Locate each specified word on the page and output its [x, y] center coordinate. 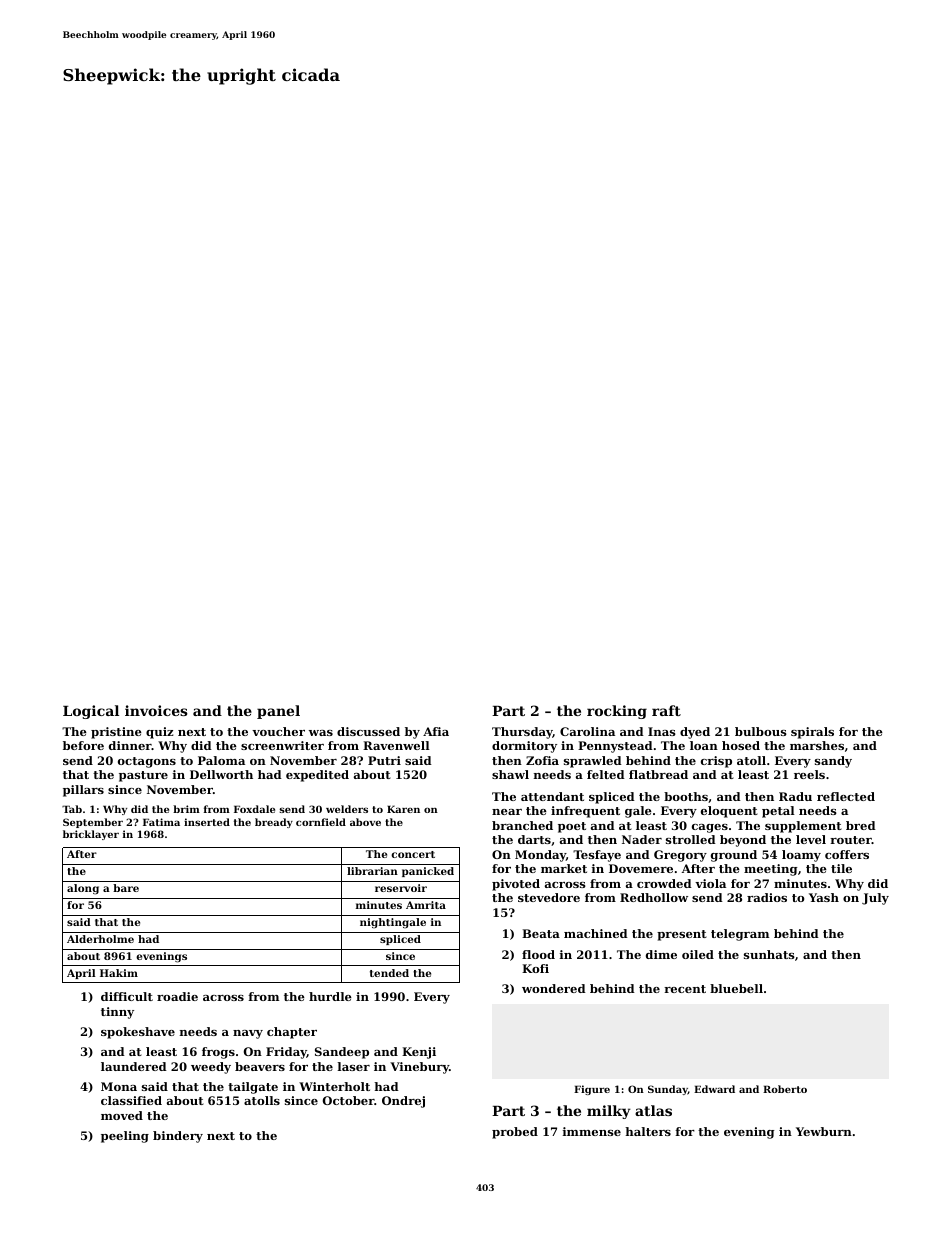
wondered [554, 988]
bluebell [736, 988]
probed [515, 1133]
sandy [833, 762]
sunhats [769, 954]
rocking [617, 712]
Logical [91, 712]
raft [666, 710]
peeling [125, 1137]
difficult [127, 996]
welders [347, 809]
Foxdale [254, 809]
